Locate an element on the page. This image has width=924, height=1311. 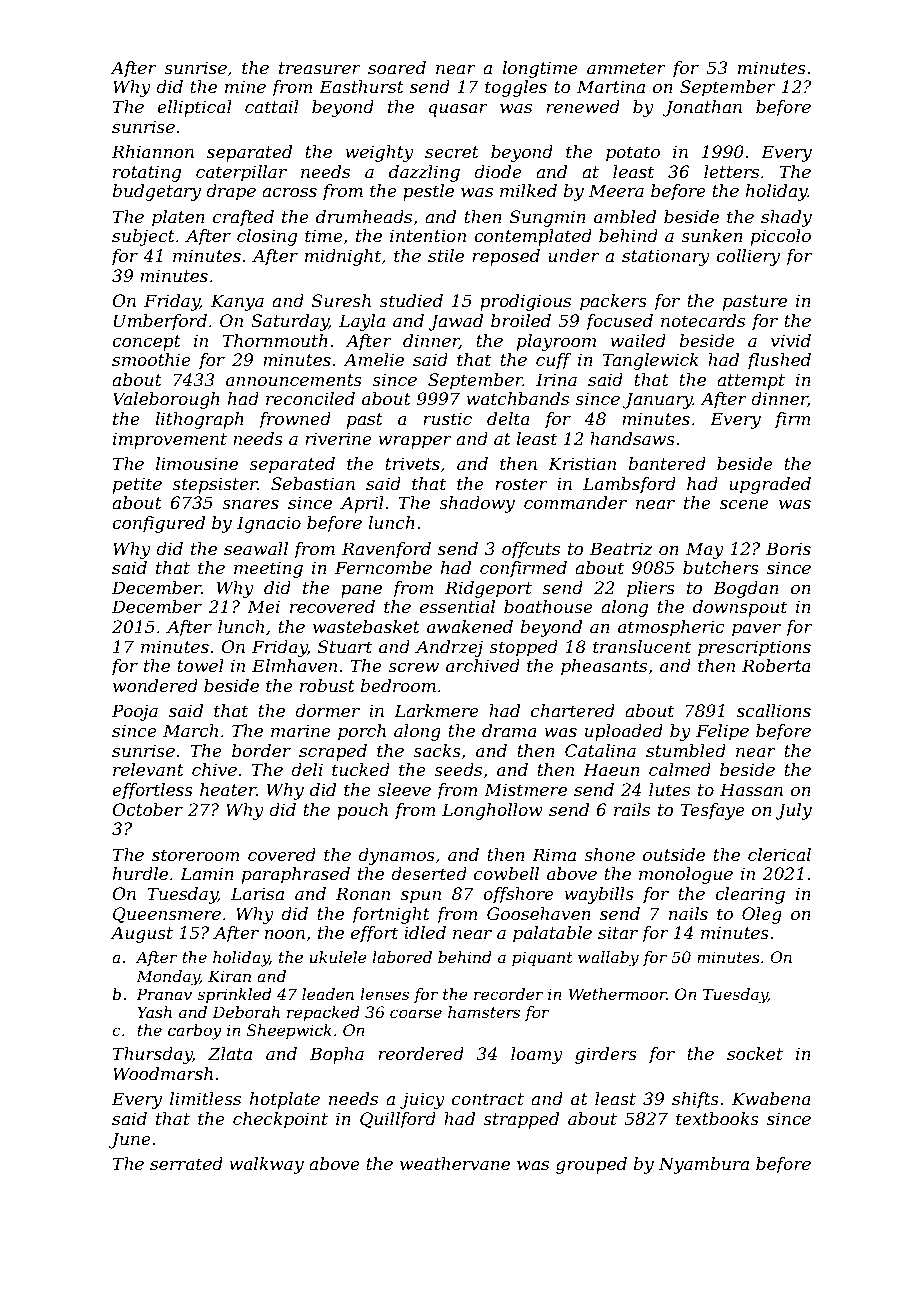
improvement is located at coordinates (170, 440).
